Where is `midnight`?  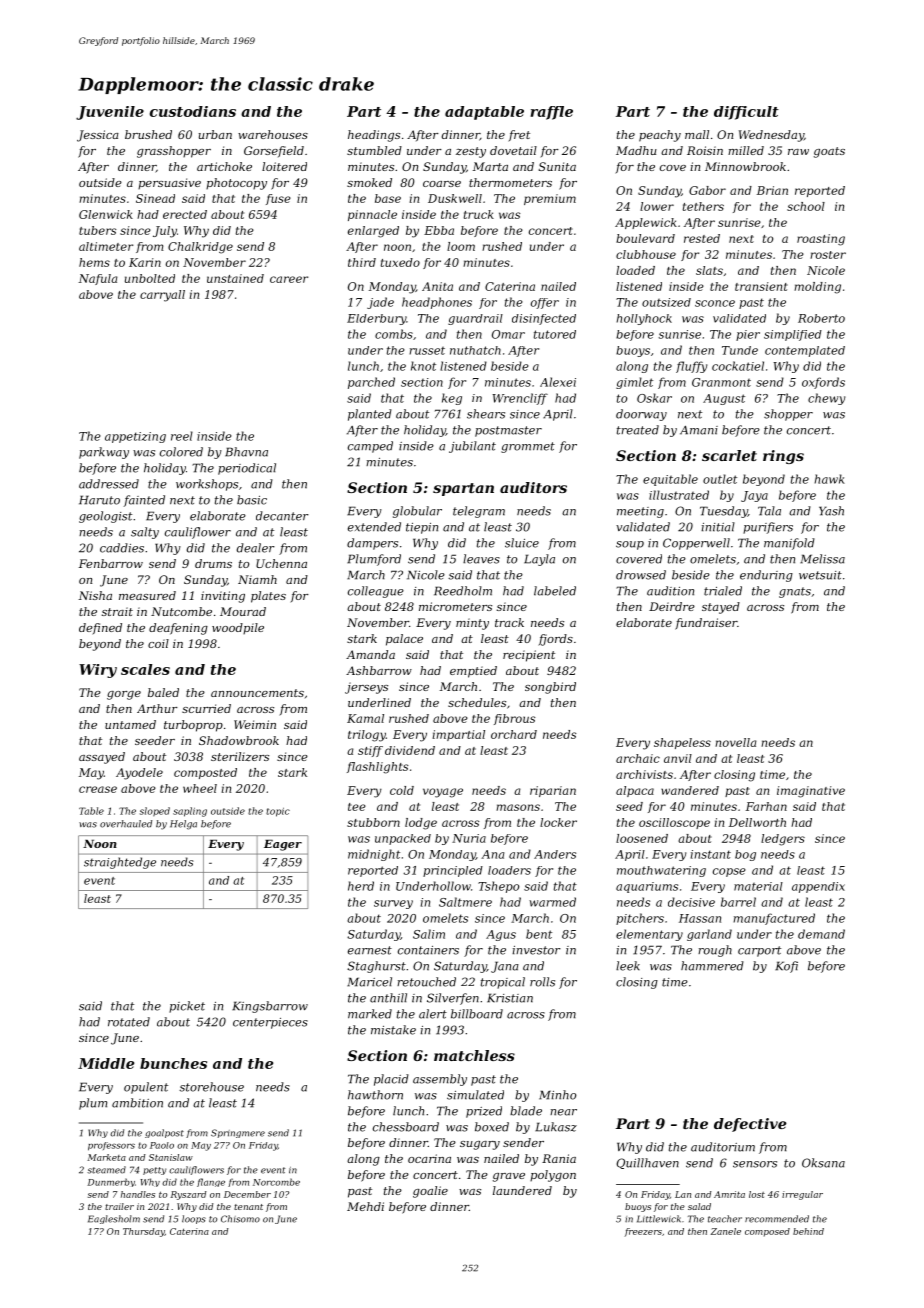
midnight is located at coordinates (374, 855).
